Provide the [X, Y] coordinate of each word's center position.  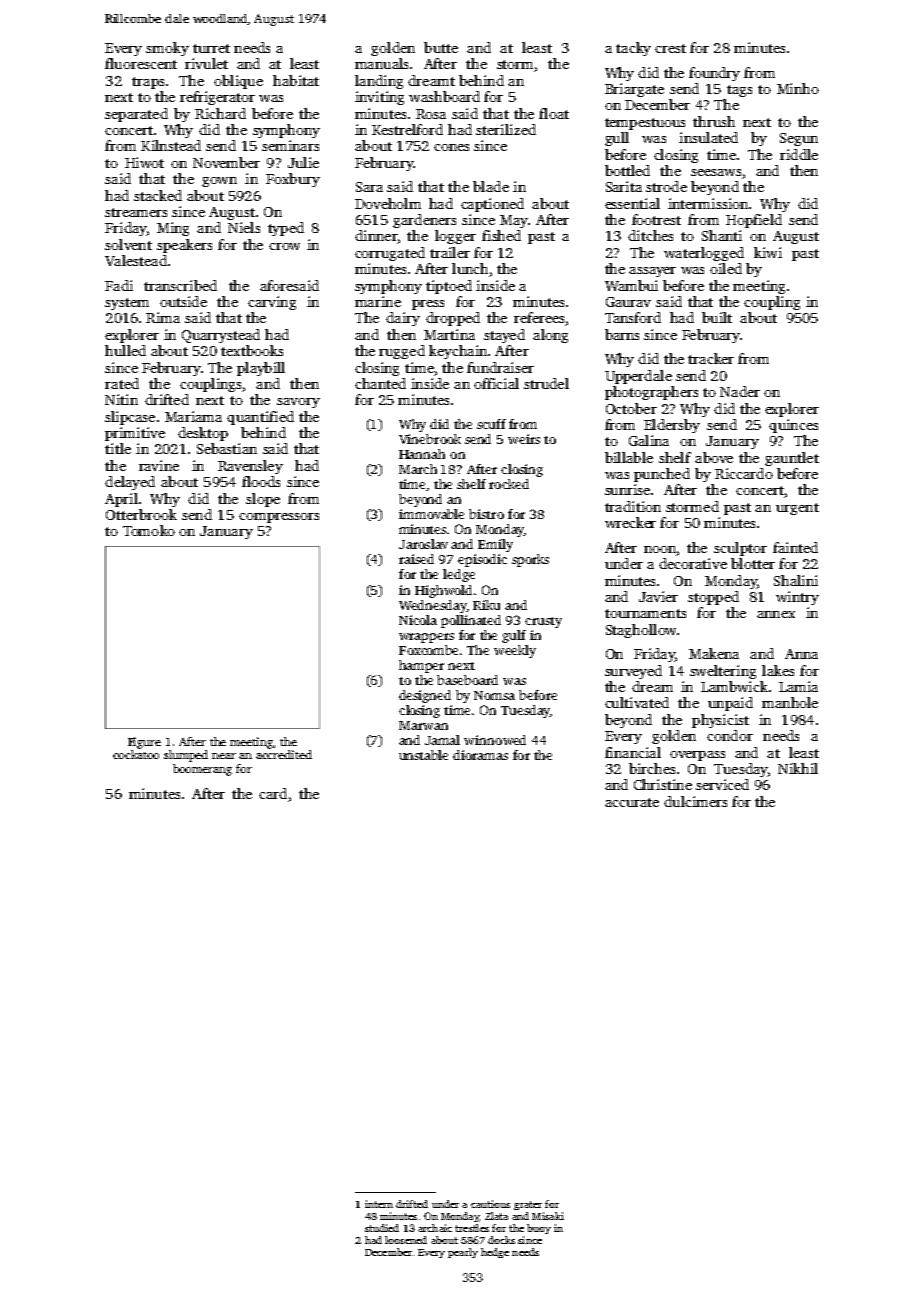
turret [211, 48]
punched [662, 475]
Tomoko [149, 530]
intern [379, 1204]
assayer [652, 272]
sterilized [506, 129]
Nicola [418, 620]
